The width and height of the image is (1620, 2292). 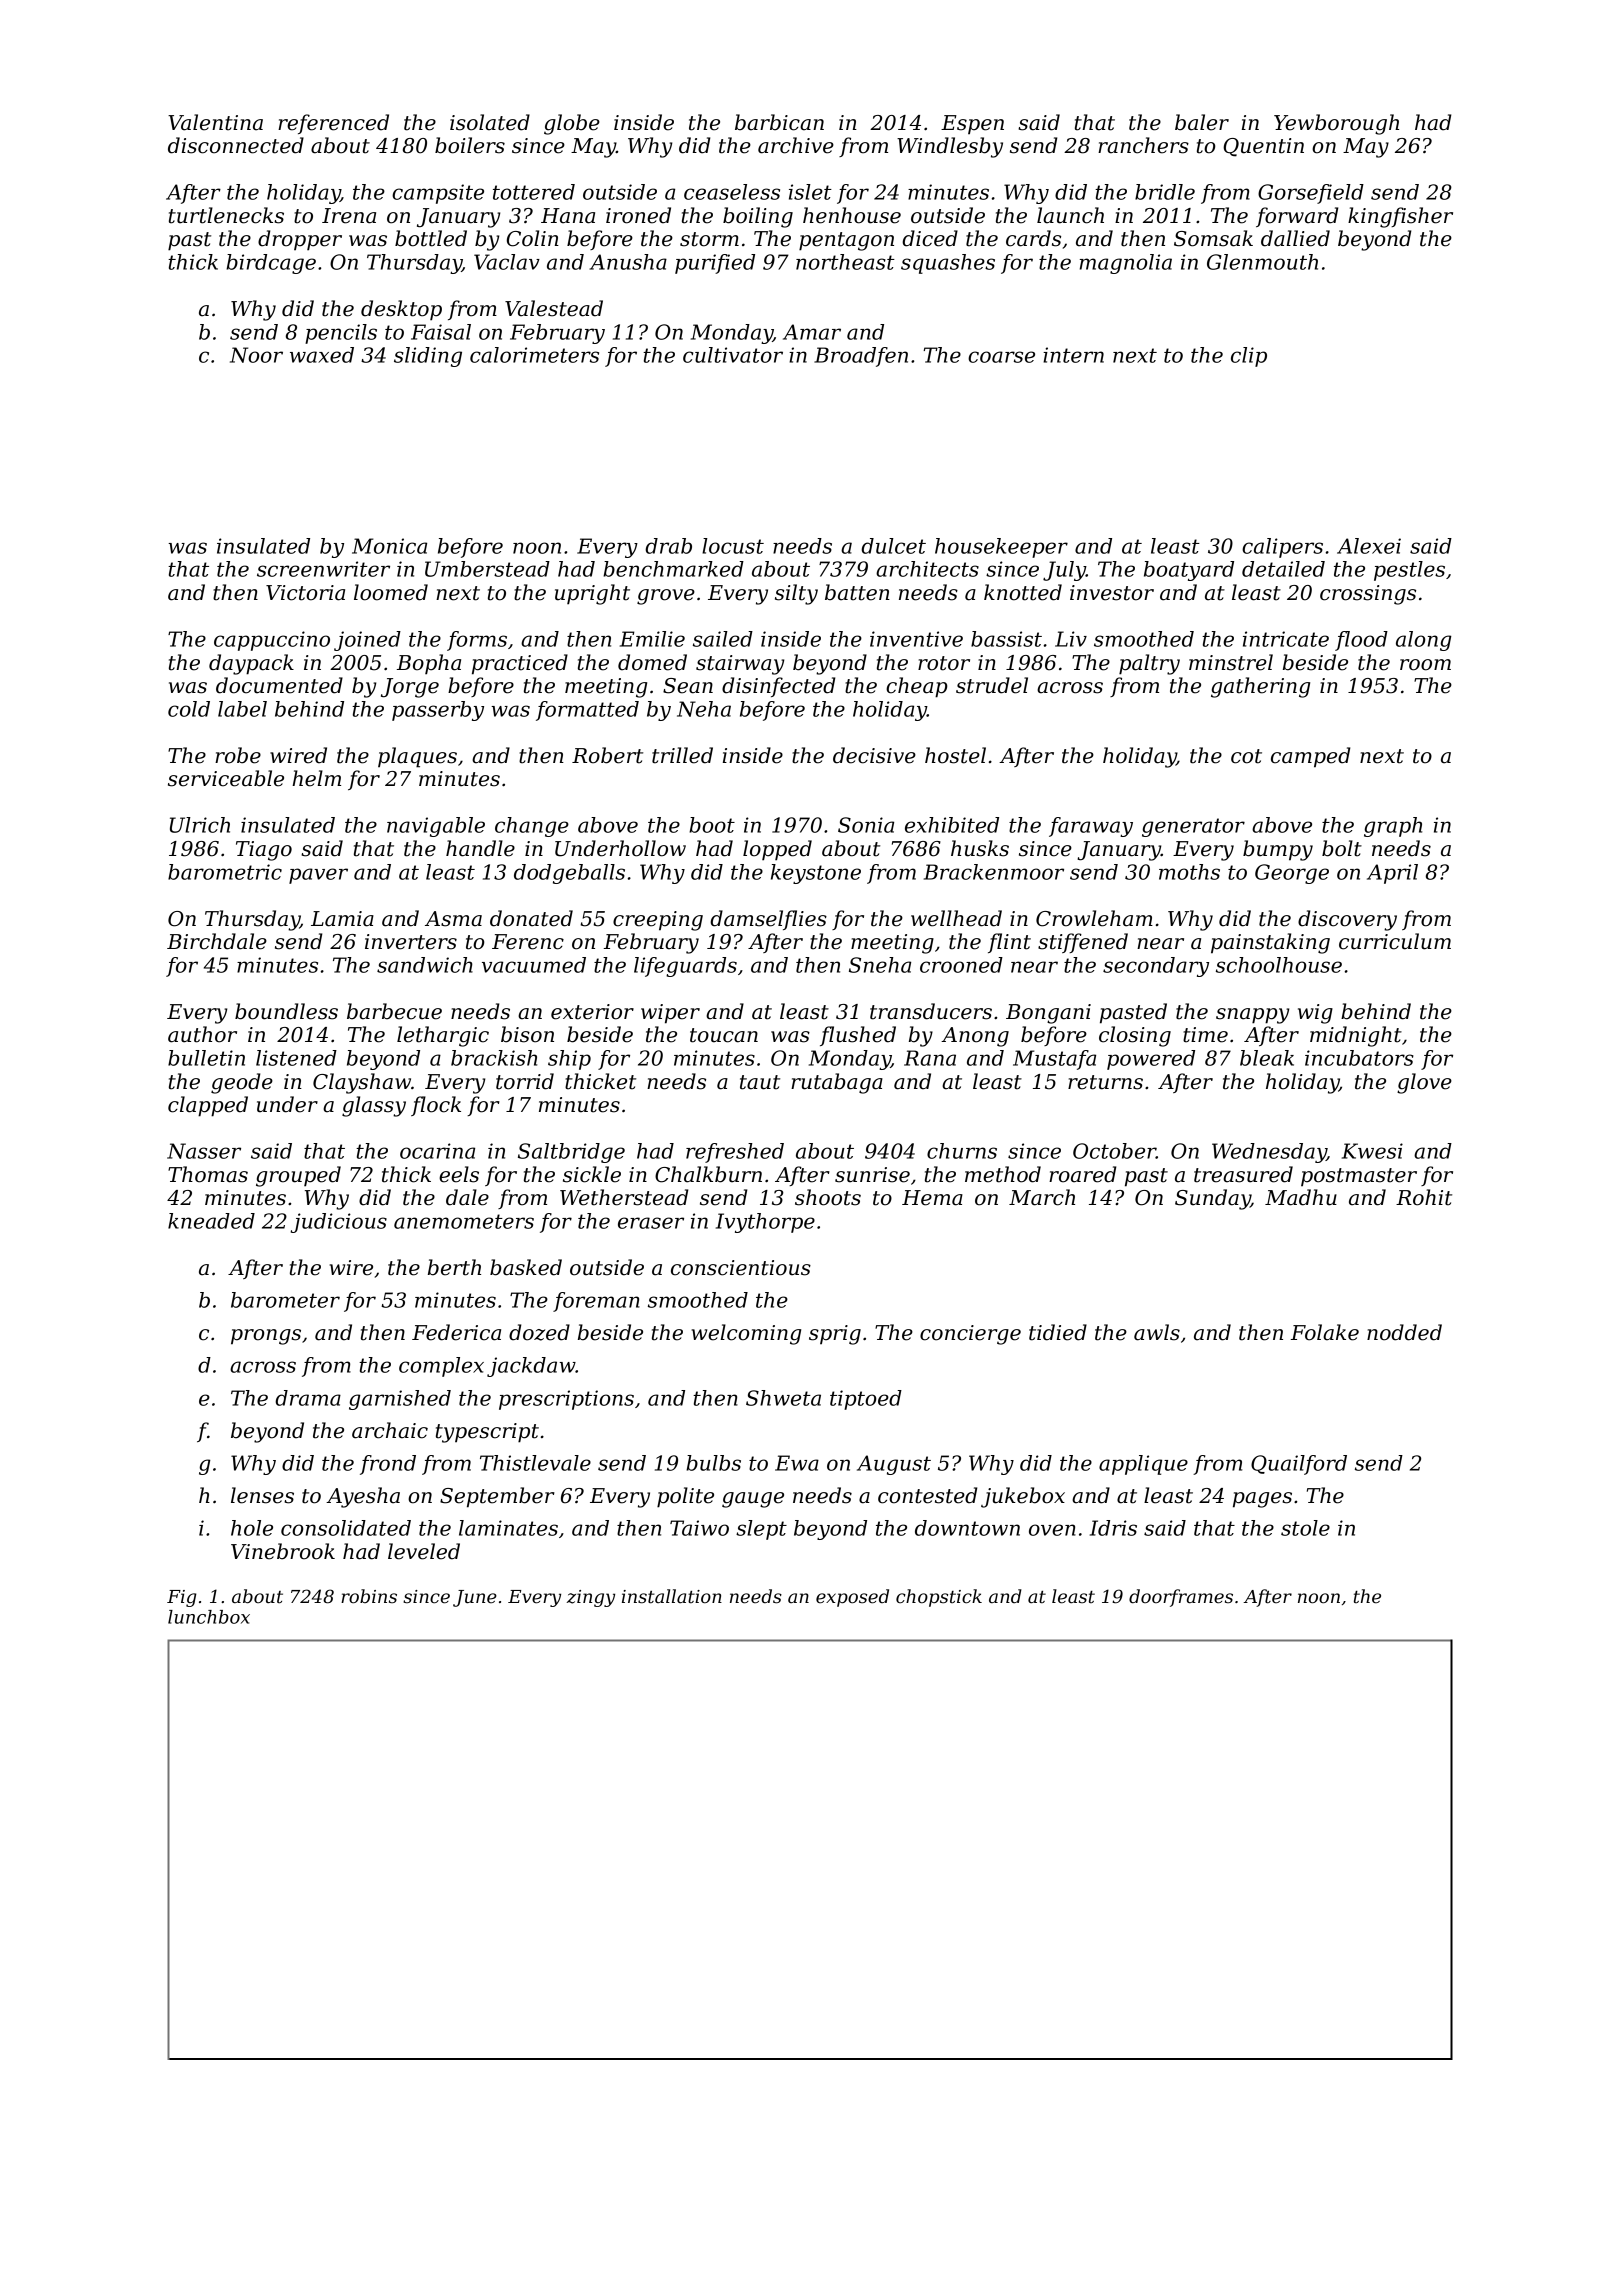 I want to click on barometric, so click(x=225, y=872).
